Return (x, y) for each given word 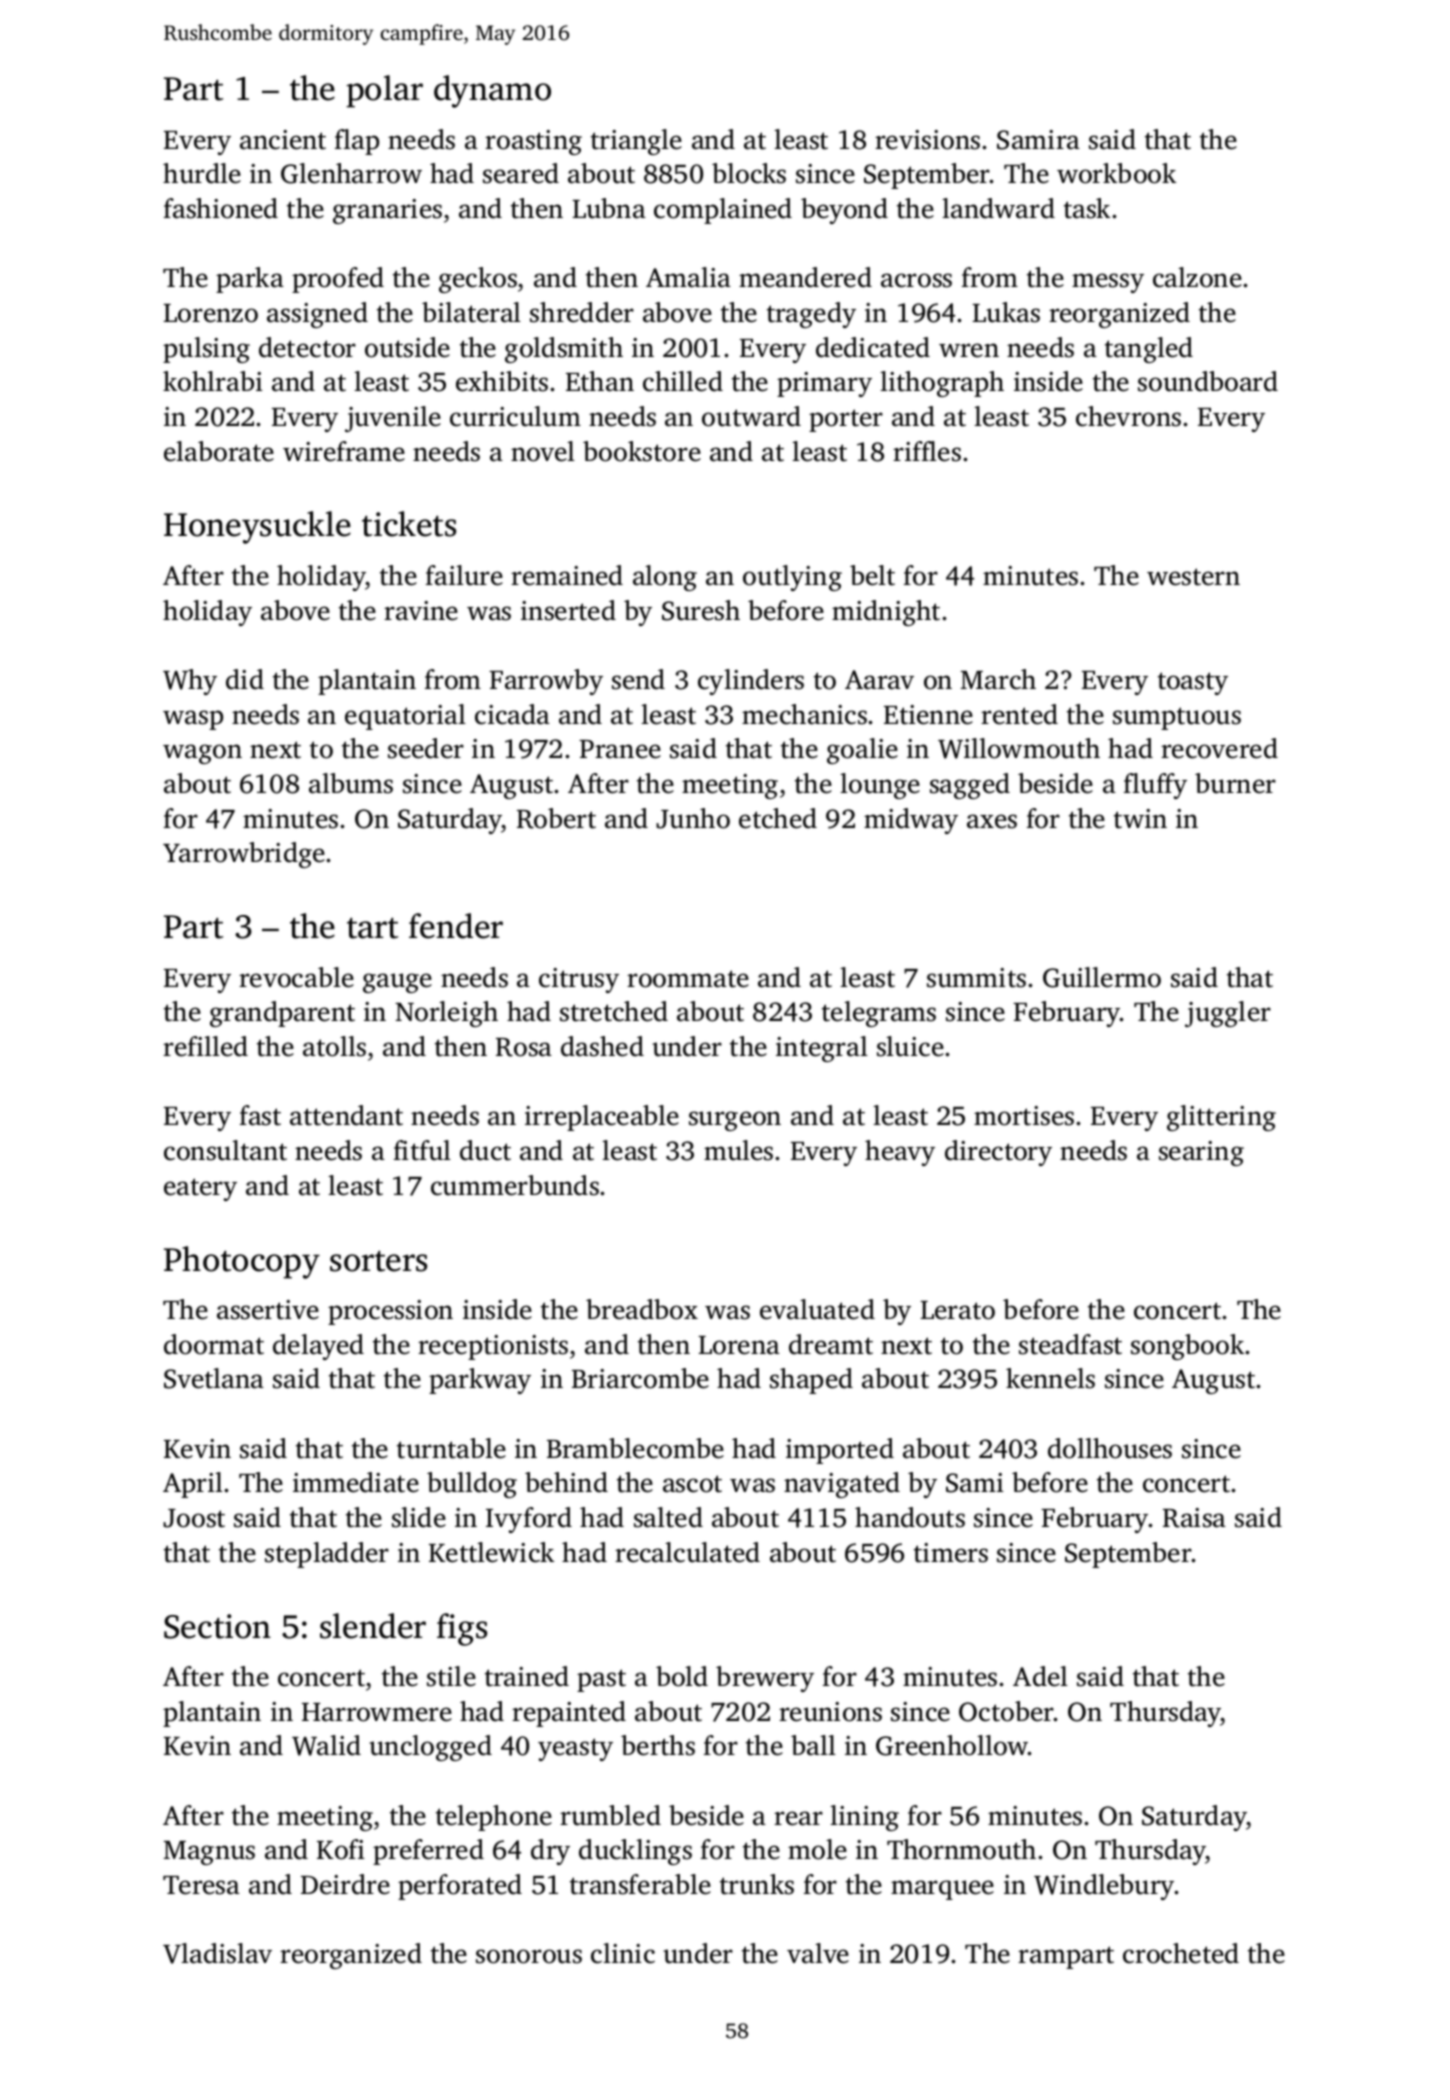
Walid (326, 1745)
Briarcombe (640, 1378)
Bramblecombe (635, 1448)
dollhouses (1110, 1448)
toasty (1193, 683)
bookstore (642, 451)
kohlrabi (213, 381)
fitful (422, 1150)
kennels (1050, 1378)
